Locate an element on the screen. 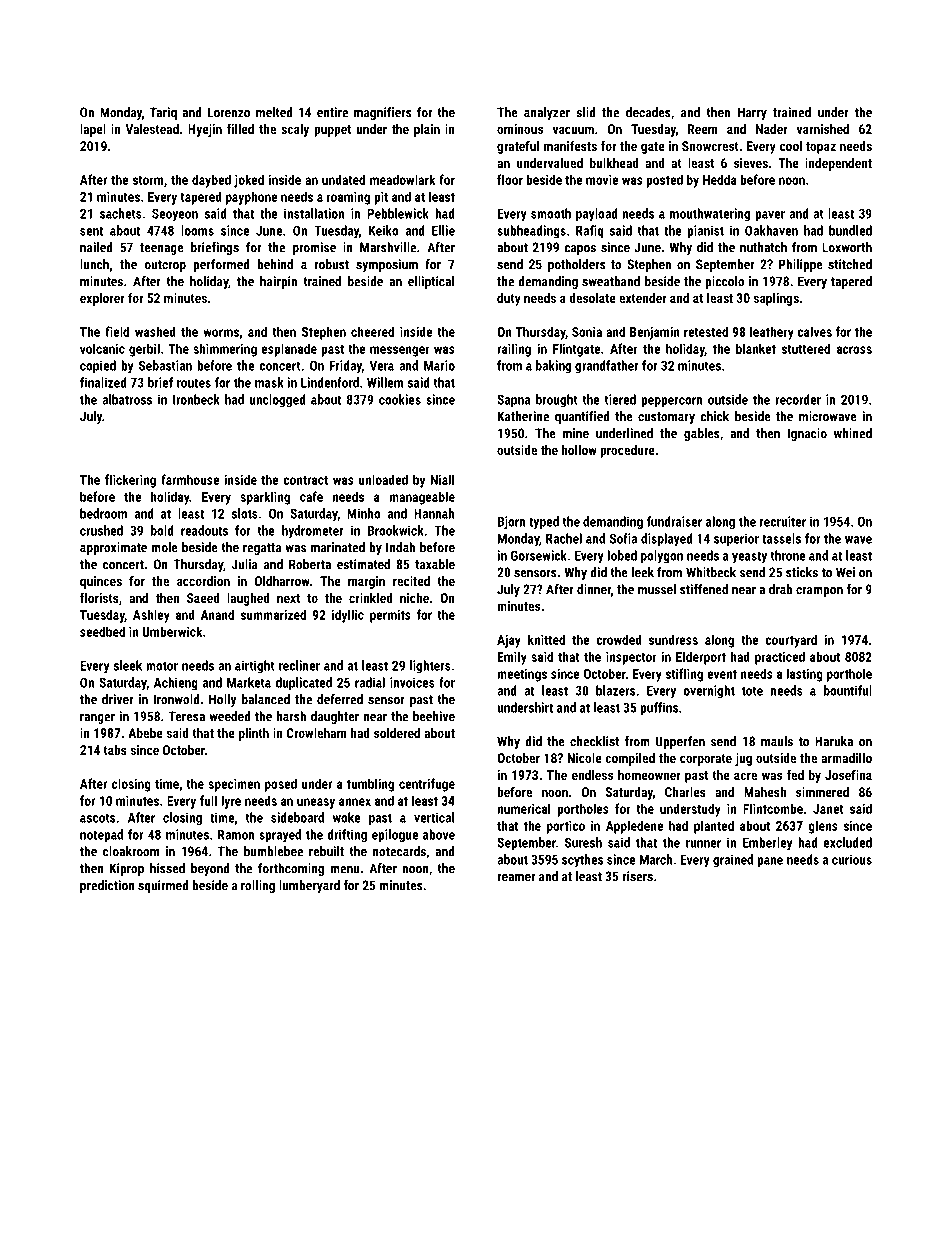 The image size is (952, 1233). risers is located at coordinates (637, 876).
